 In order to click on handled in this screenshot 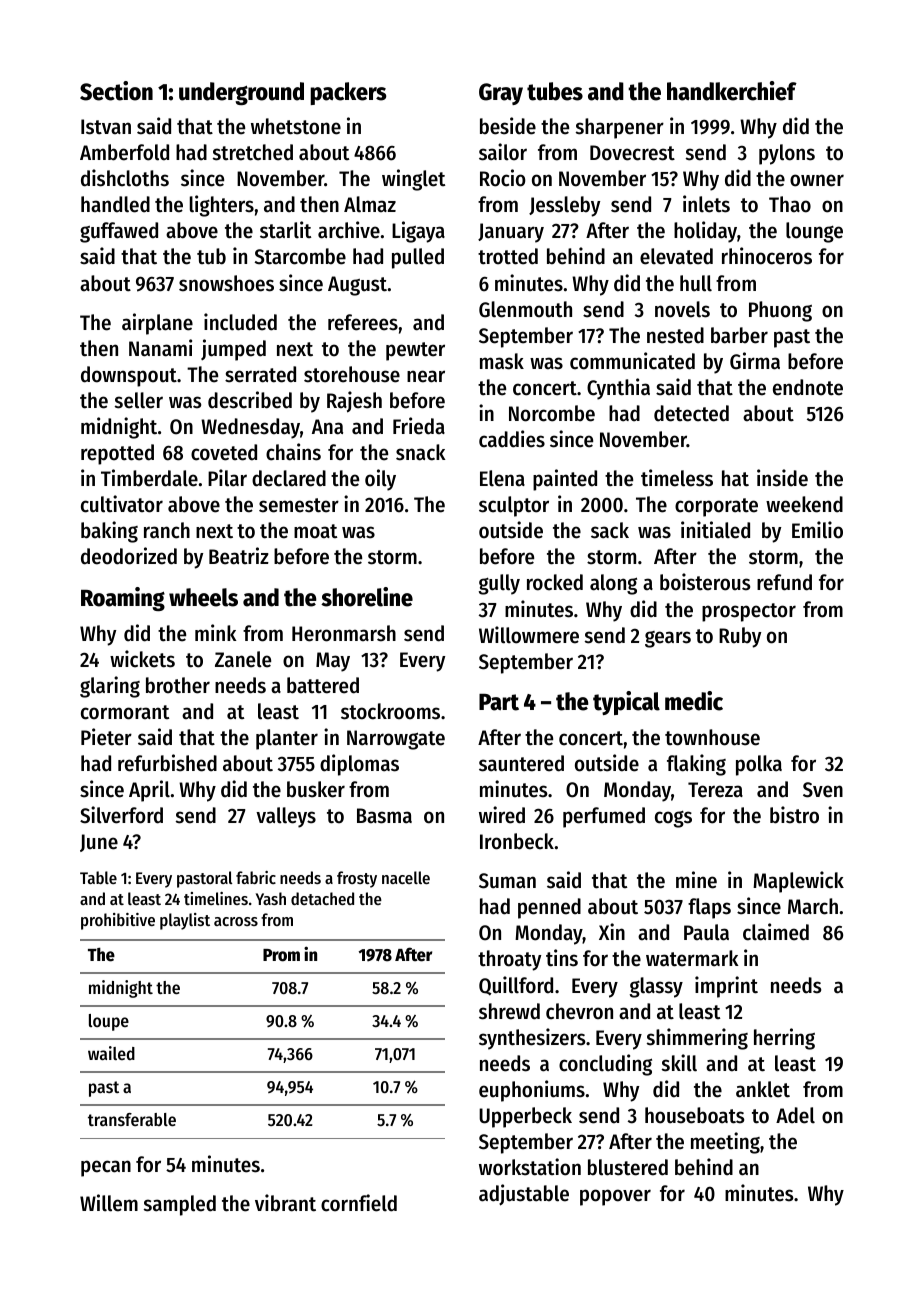, I will do `click(115, 204)`.
